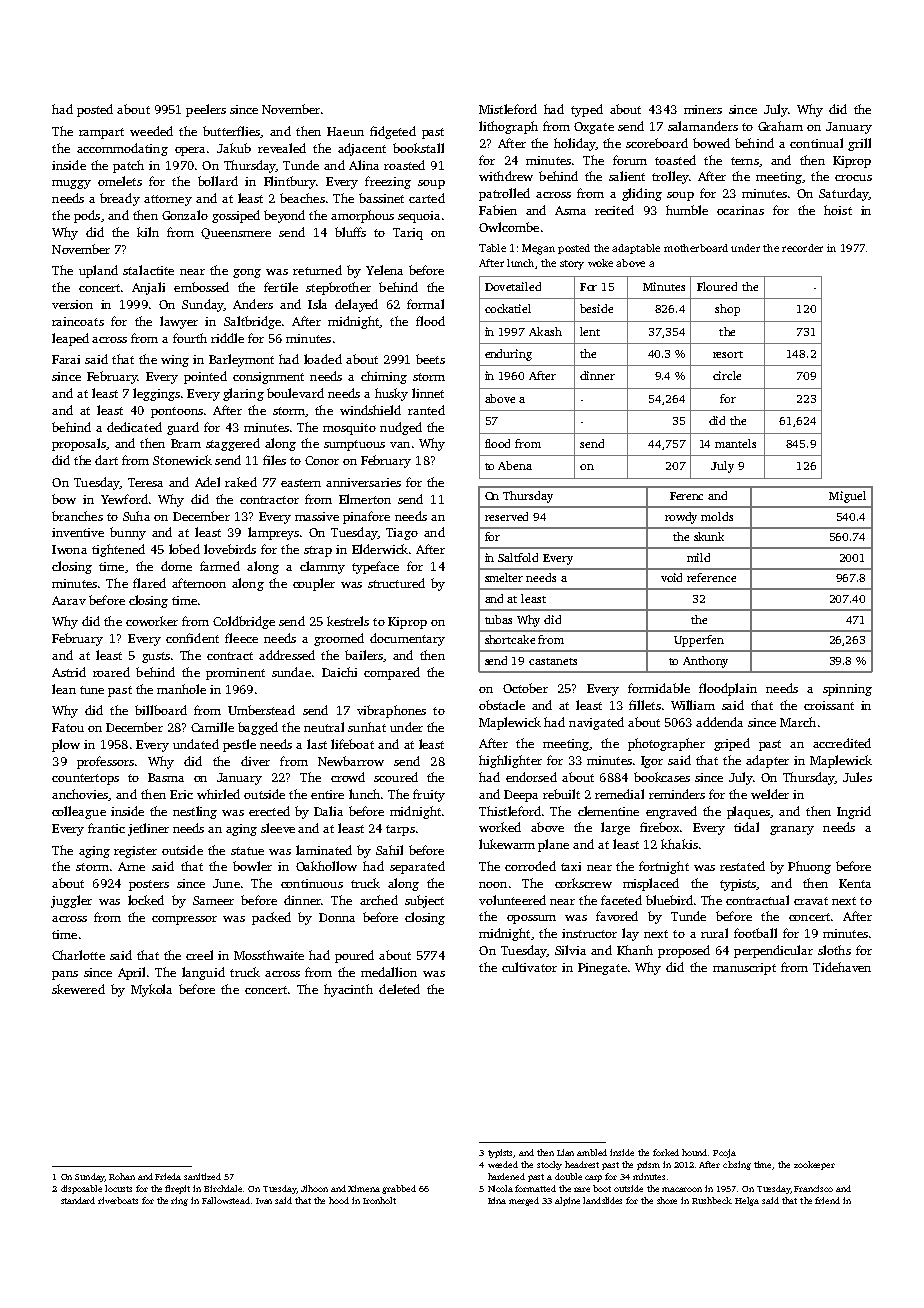 This image has height=1308, width=924. I want to click on trolley, so click(670, 177).
